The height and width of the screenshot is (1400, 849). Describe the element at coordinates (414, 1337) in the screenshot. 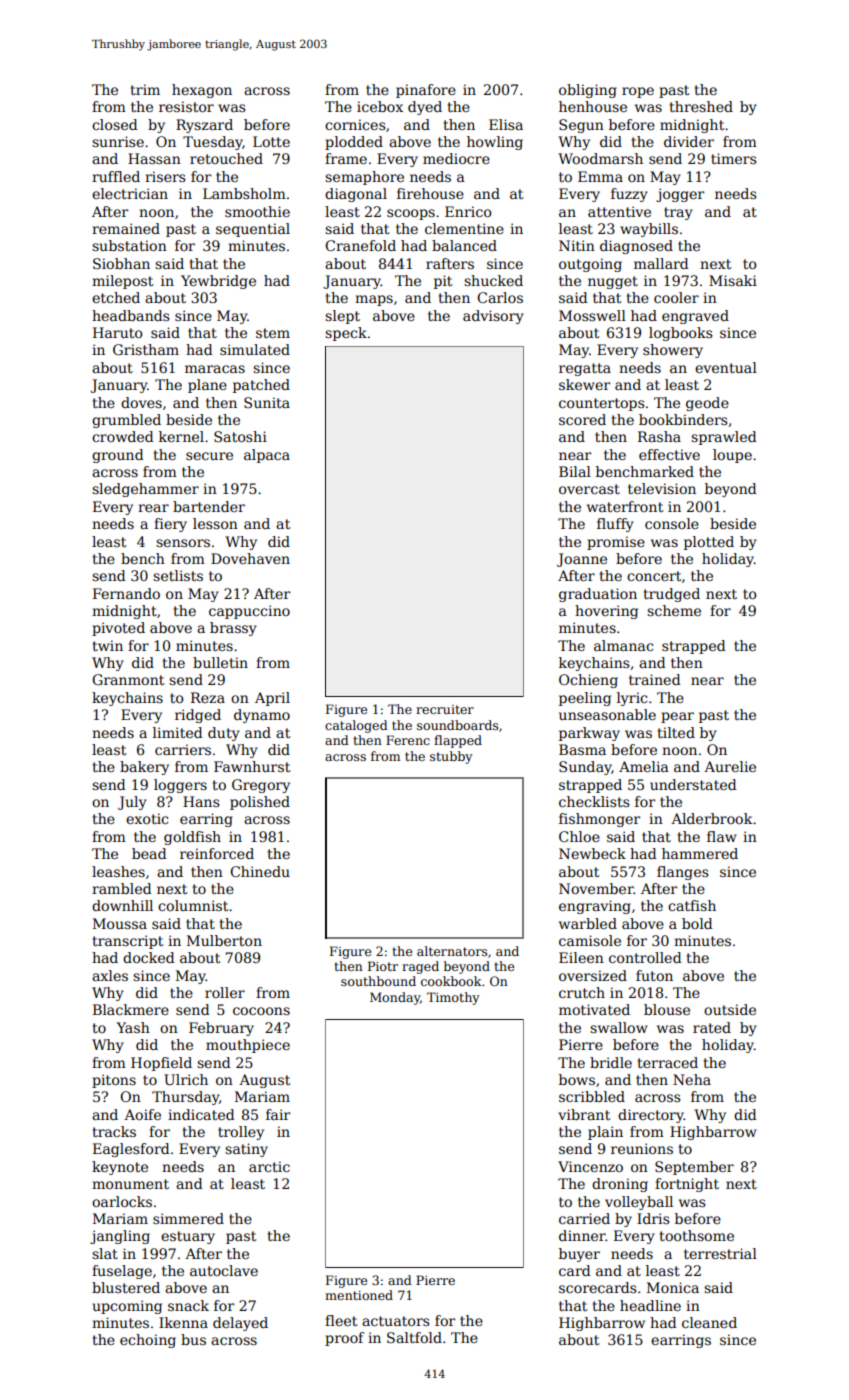

I see `Saltfold` at that location.
